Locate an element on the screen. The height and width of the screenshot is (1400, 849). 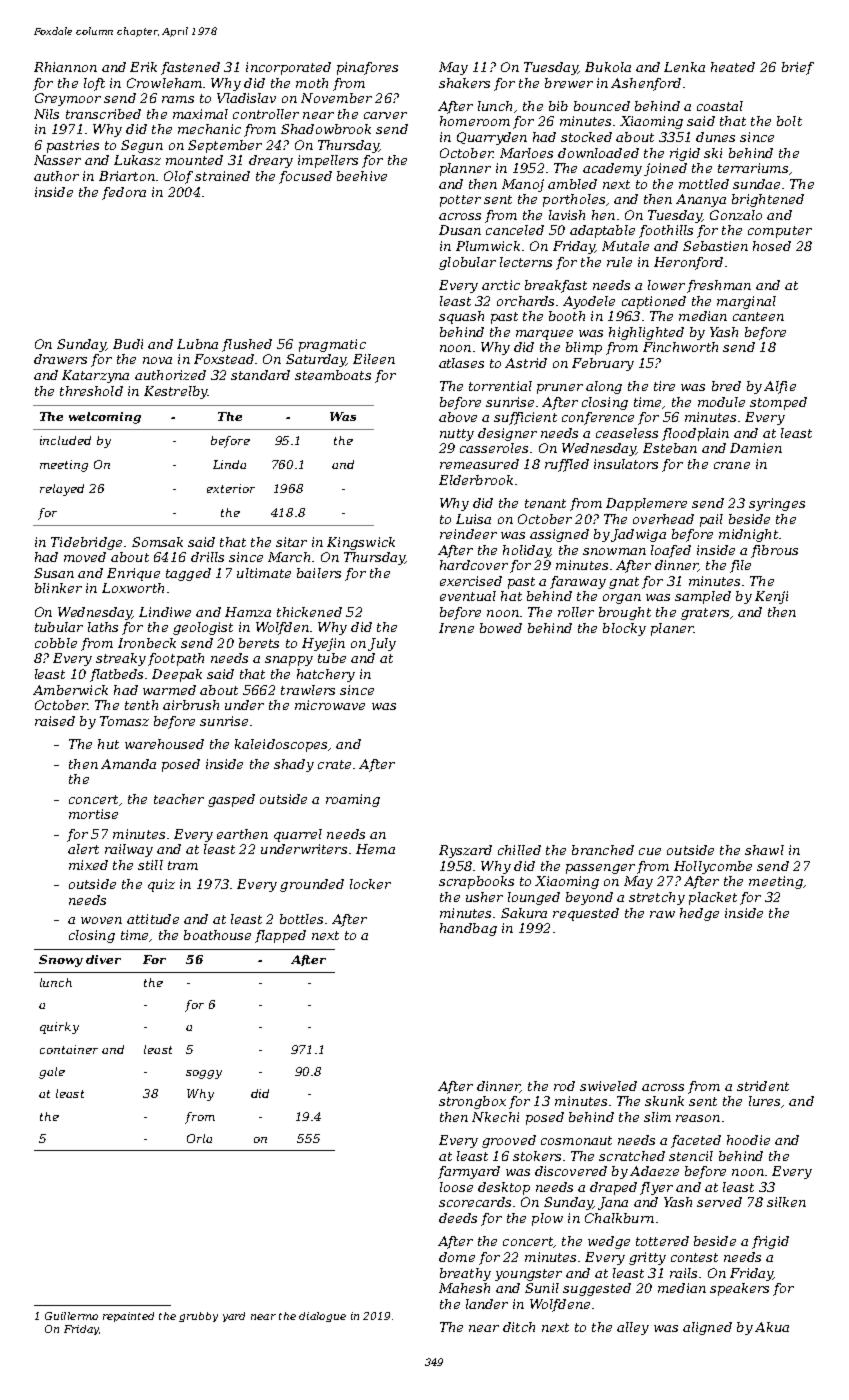
gale is located at coordinates (52, 1073).
